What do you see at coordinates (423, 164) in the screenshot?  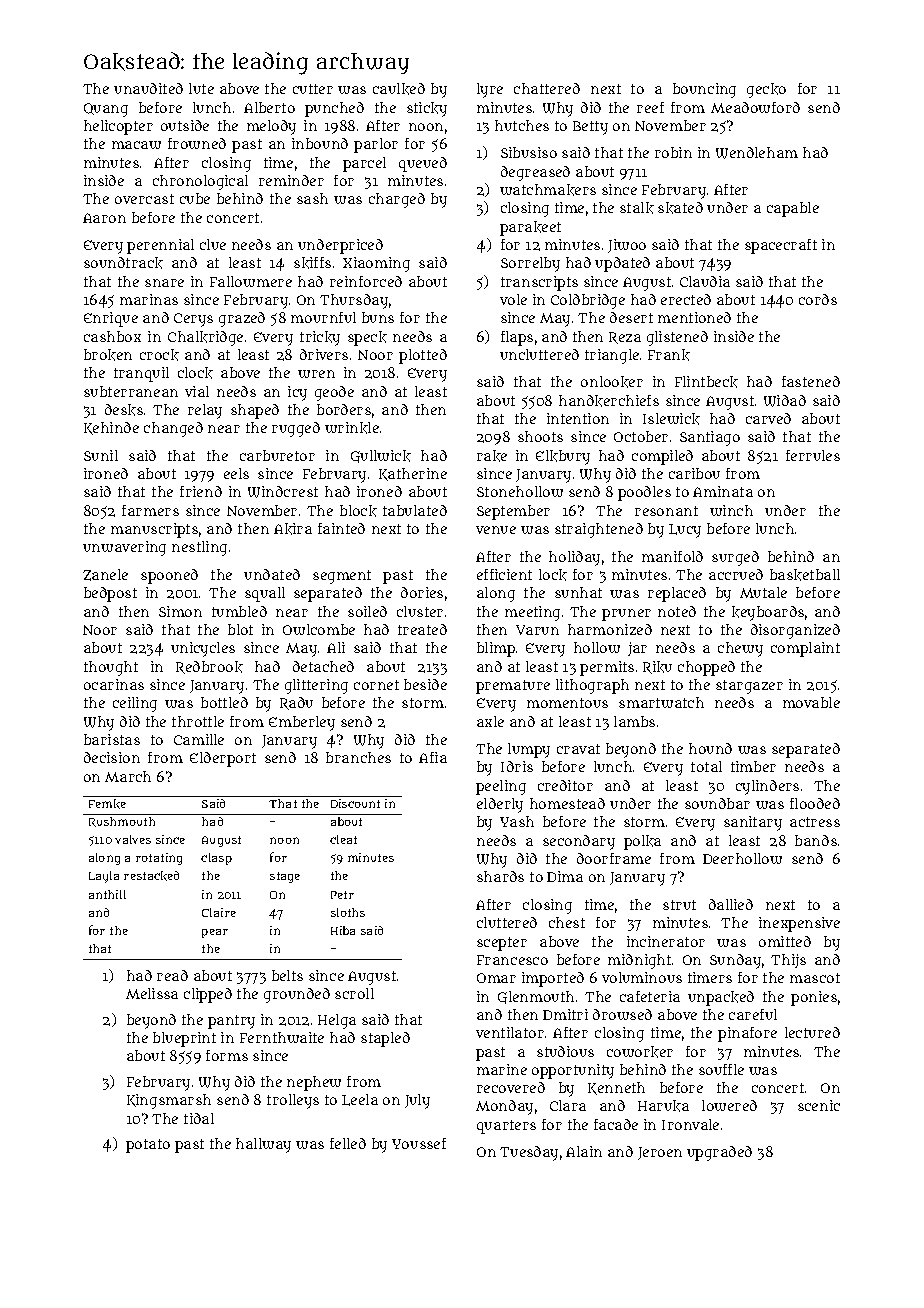 I see `queued` at bounding box center [423, 164].
